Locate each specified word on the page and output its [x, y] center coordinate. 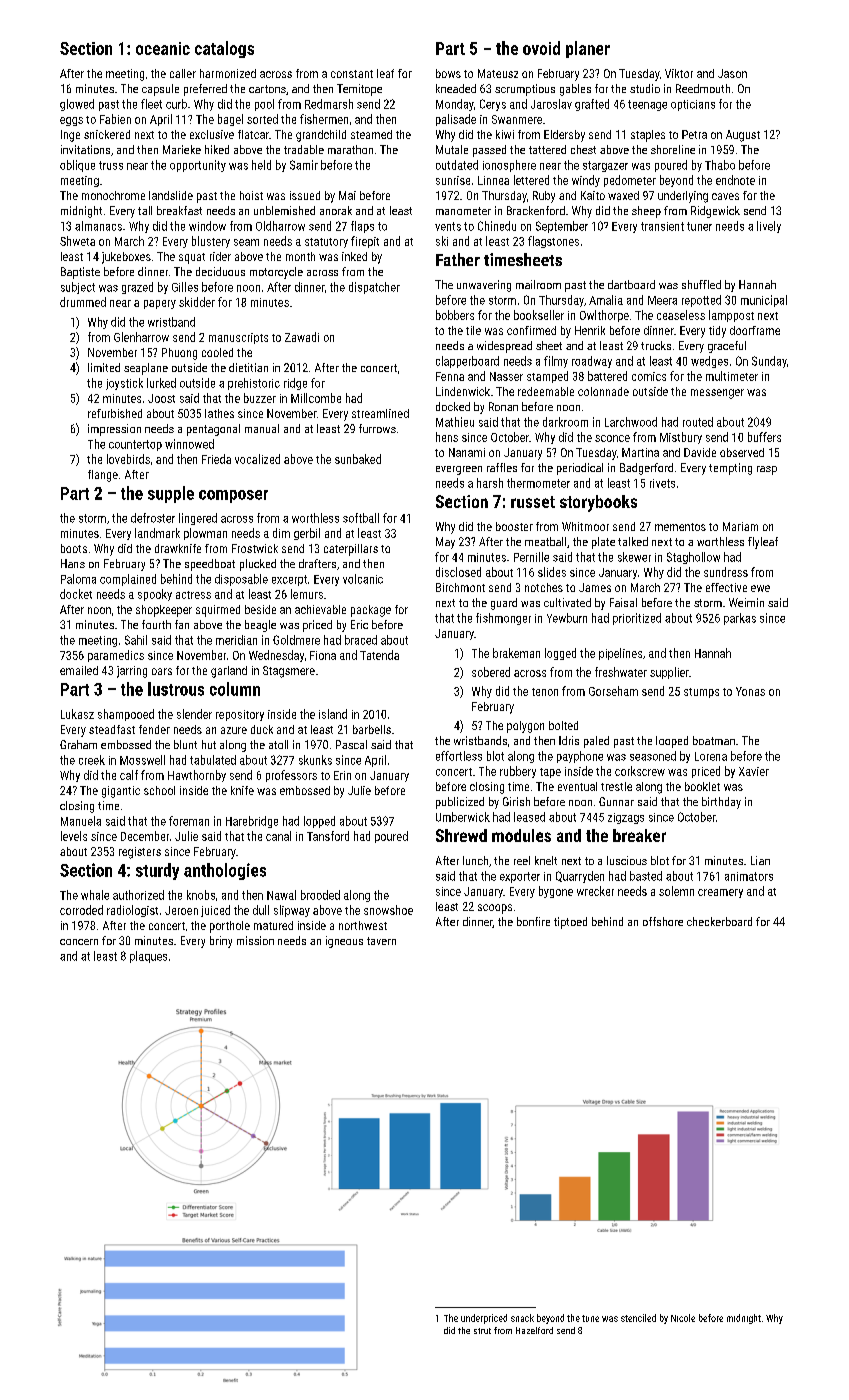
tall [145, 210]
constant [352, 74]
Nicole [683, 1318]
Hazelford [534, 1330]
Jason [732, 73]
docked [453, 406]
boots [74, 548]
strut [482, 1331]
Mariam [740, 526]
